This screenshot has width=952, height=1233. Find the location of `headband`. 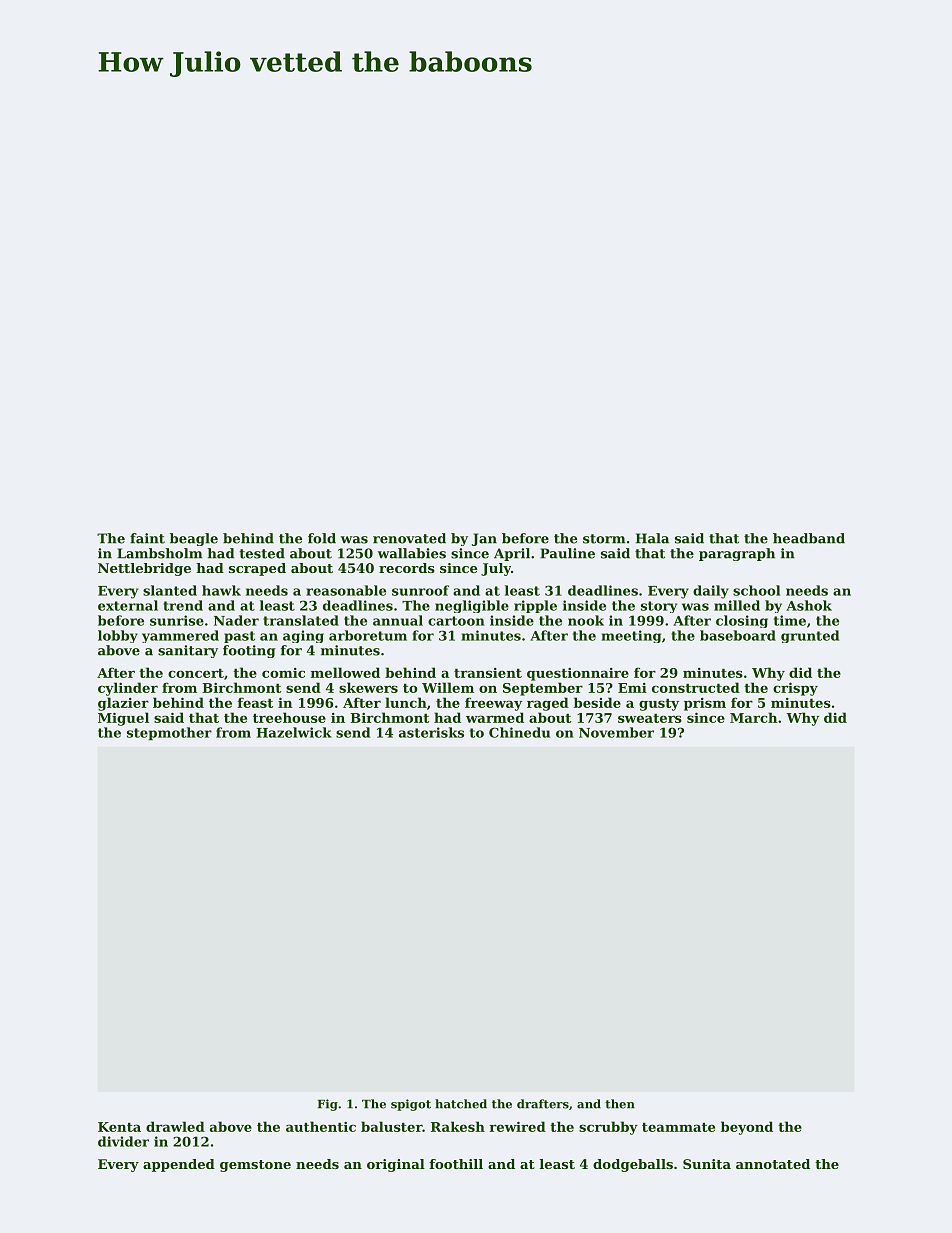

headband is located at coordinates (809, 538).
